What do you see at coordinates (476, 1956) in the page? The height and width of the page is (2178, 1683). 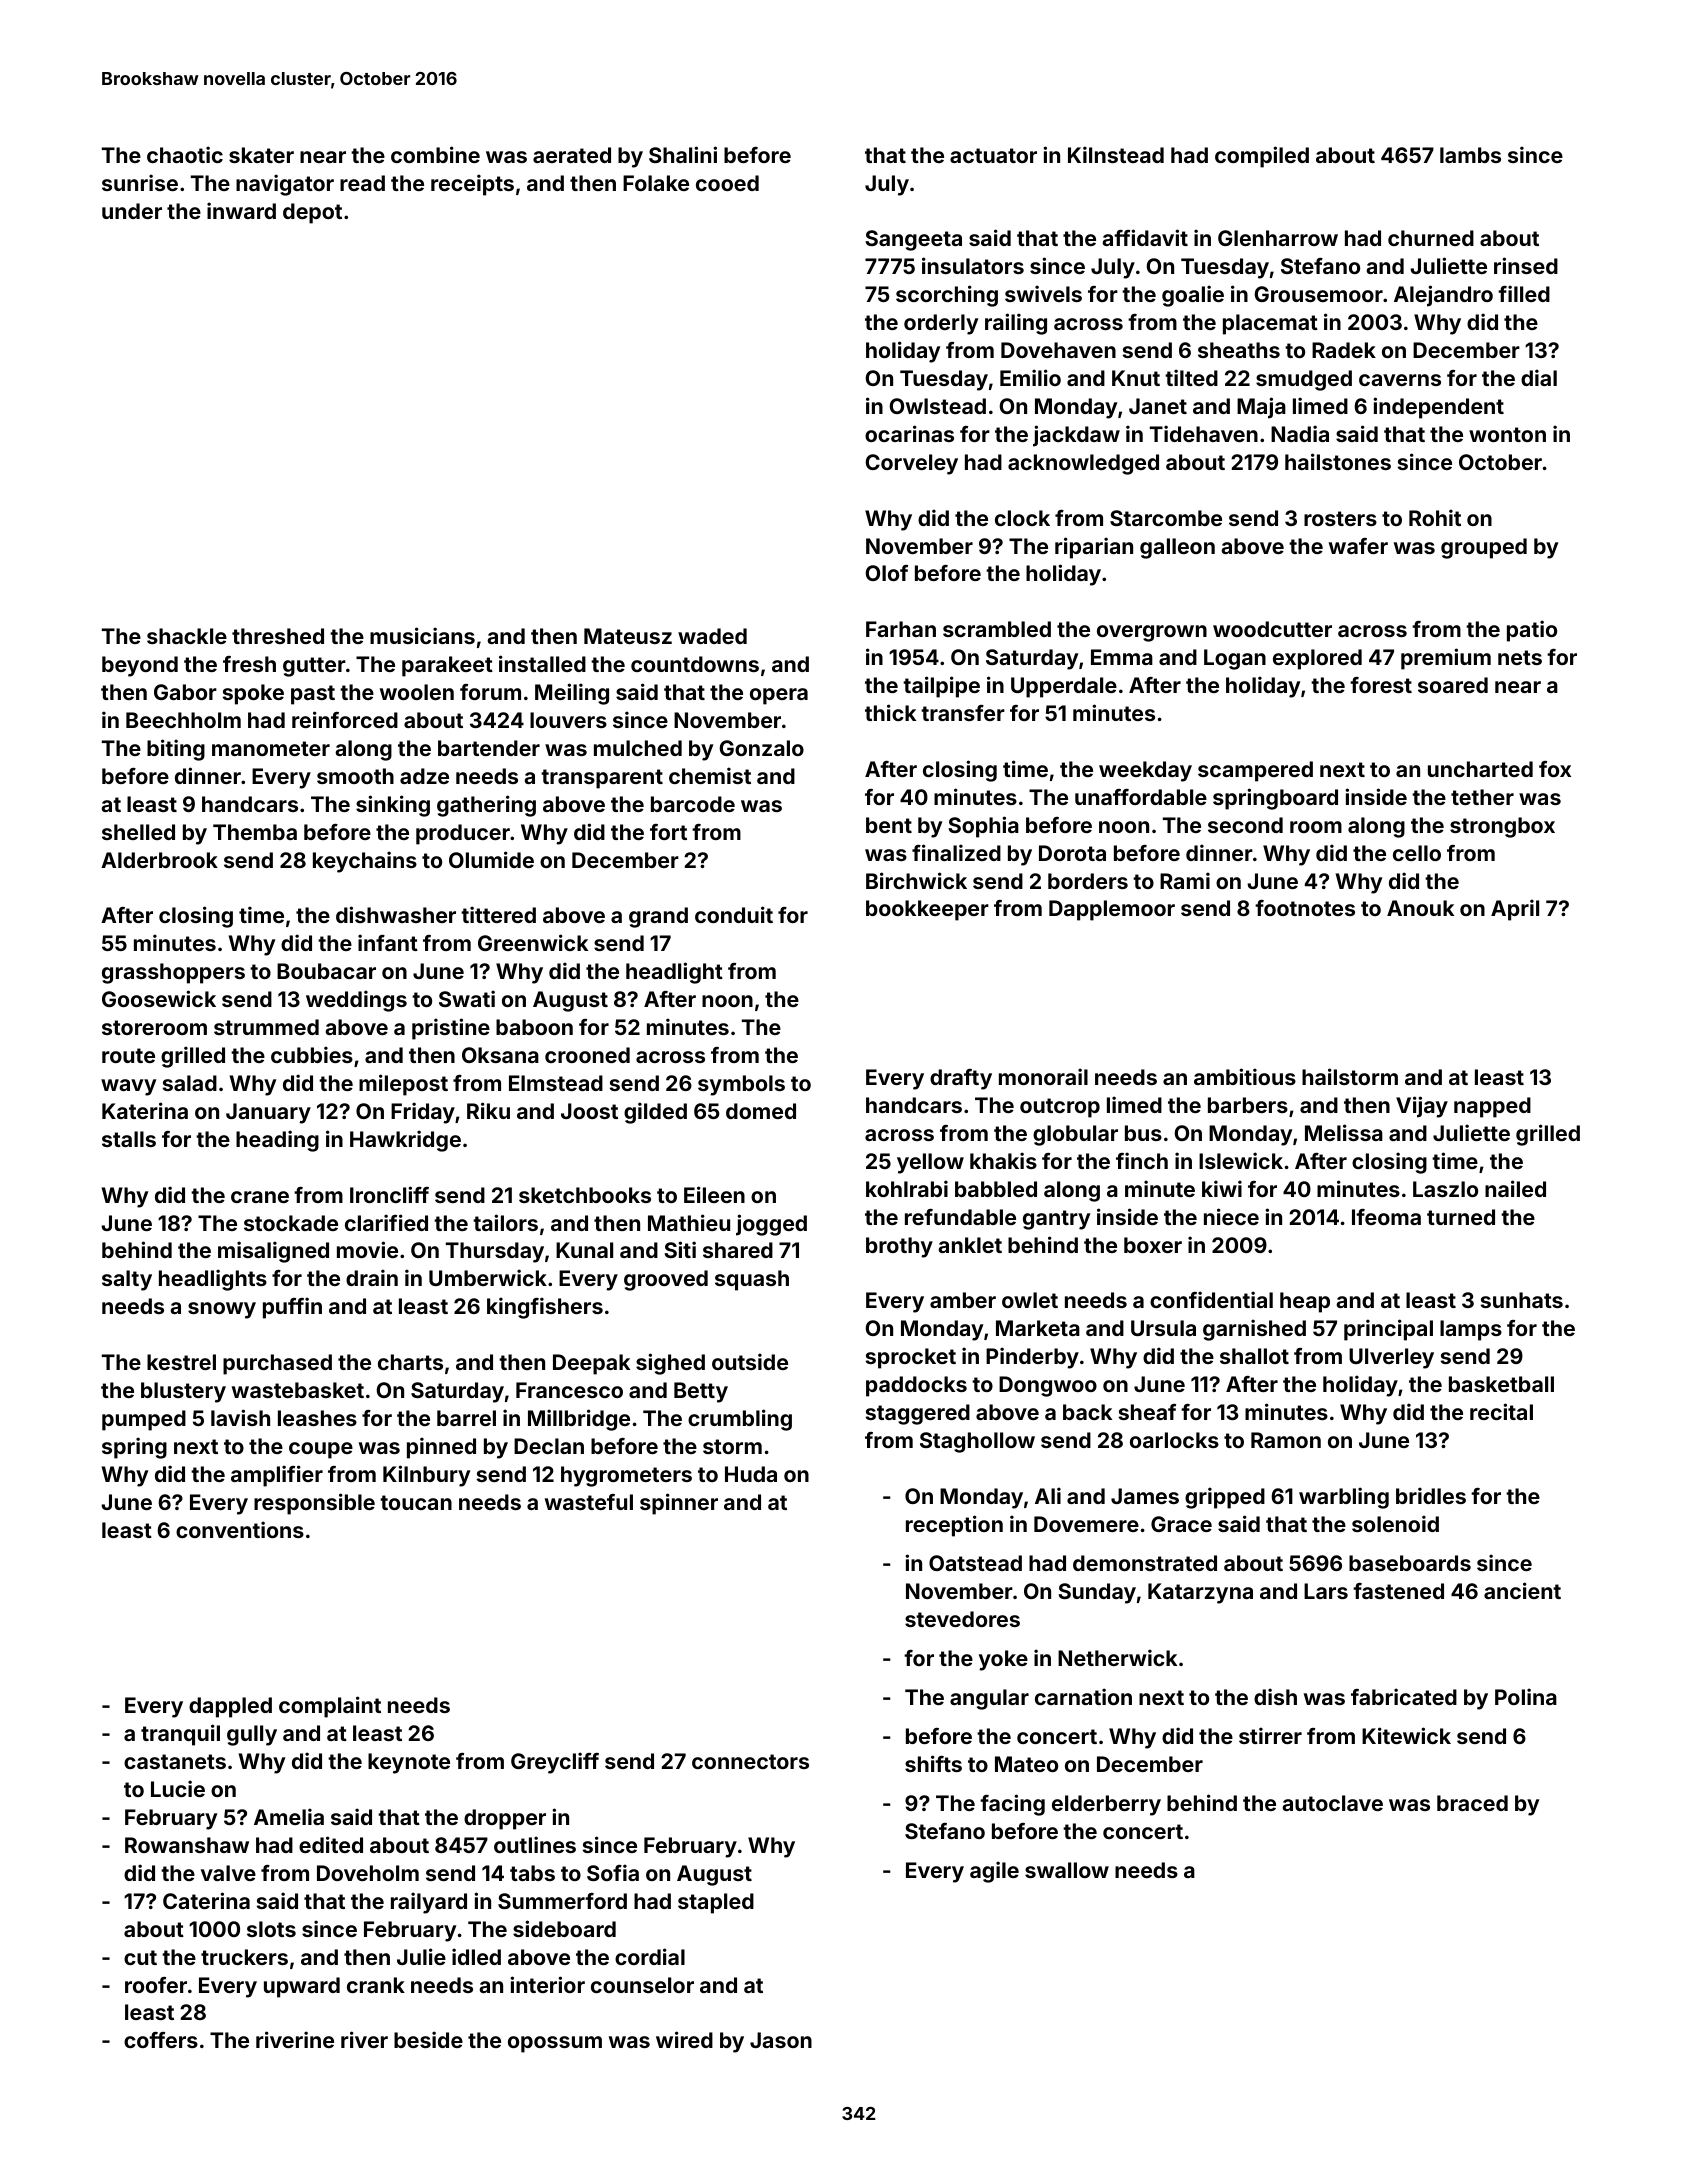 I see `idled` at bounding box center [476, 1956].
